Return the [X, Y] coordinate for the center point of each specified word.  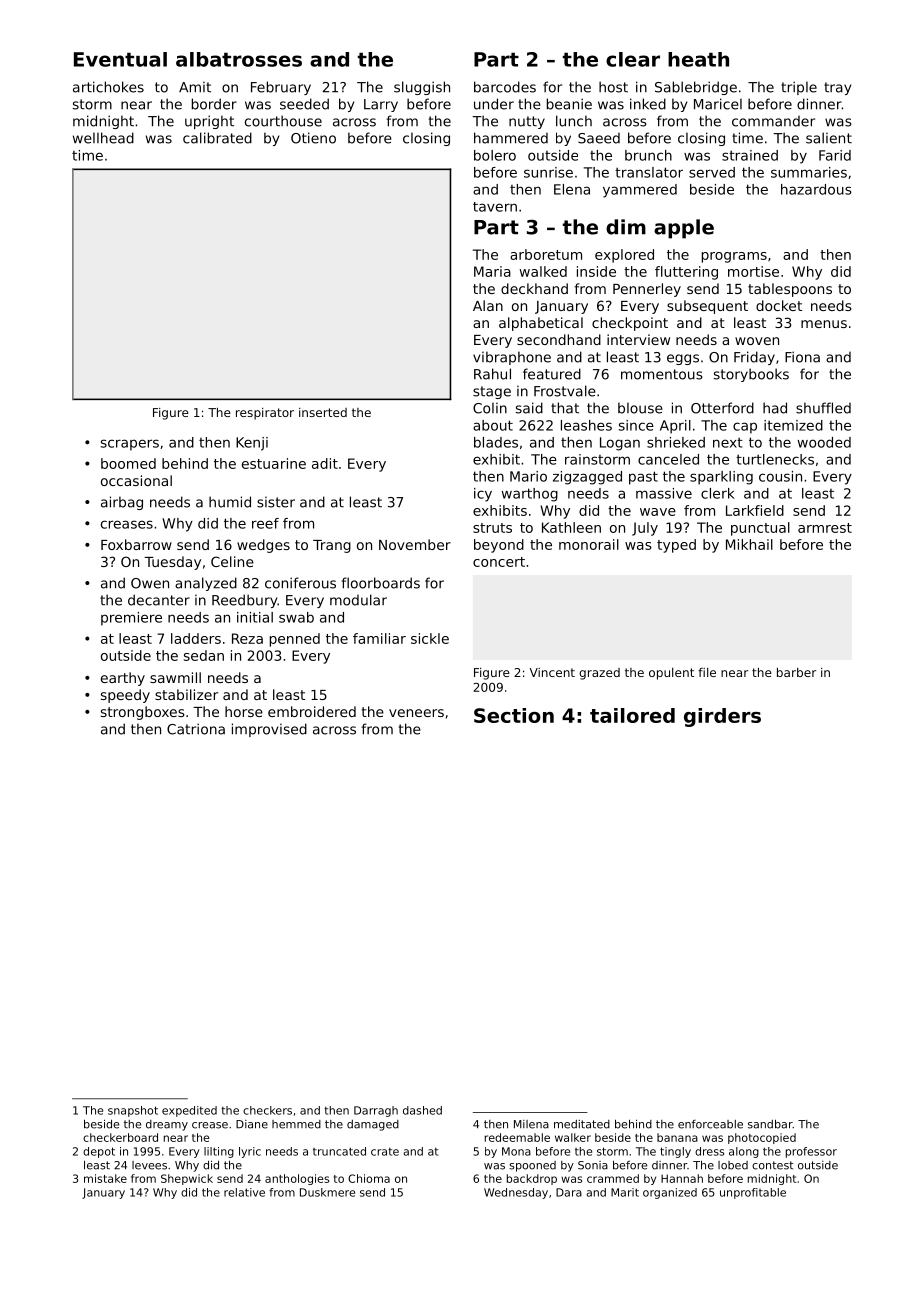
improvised [269, 730]
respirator [265, 414]
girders [722, 717]
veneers [416, 713]
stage [492, 392]
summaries [809, 172]
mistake [105, 1178]
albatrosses [239, 59]
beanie [569, 104]
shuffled [823, 408]
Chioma [369, 1178]
